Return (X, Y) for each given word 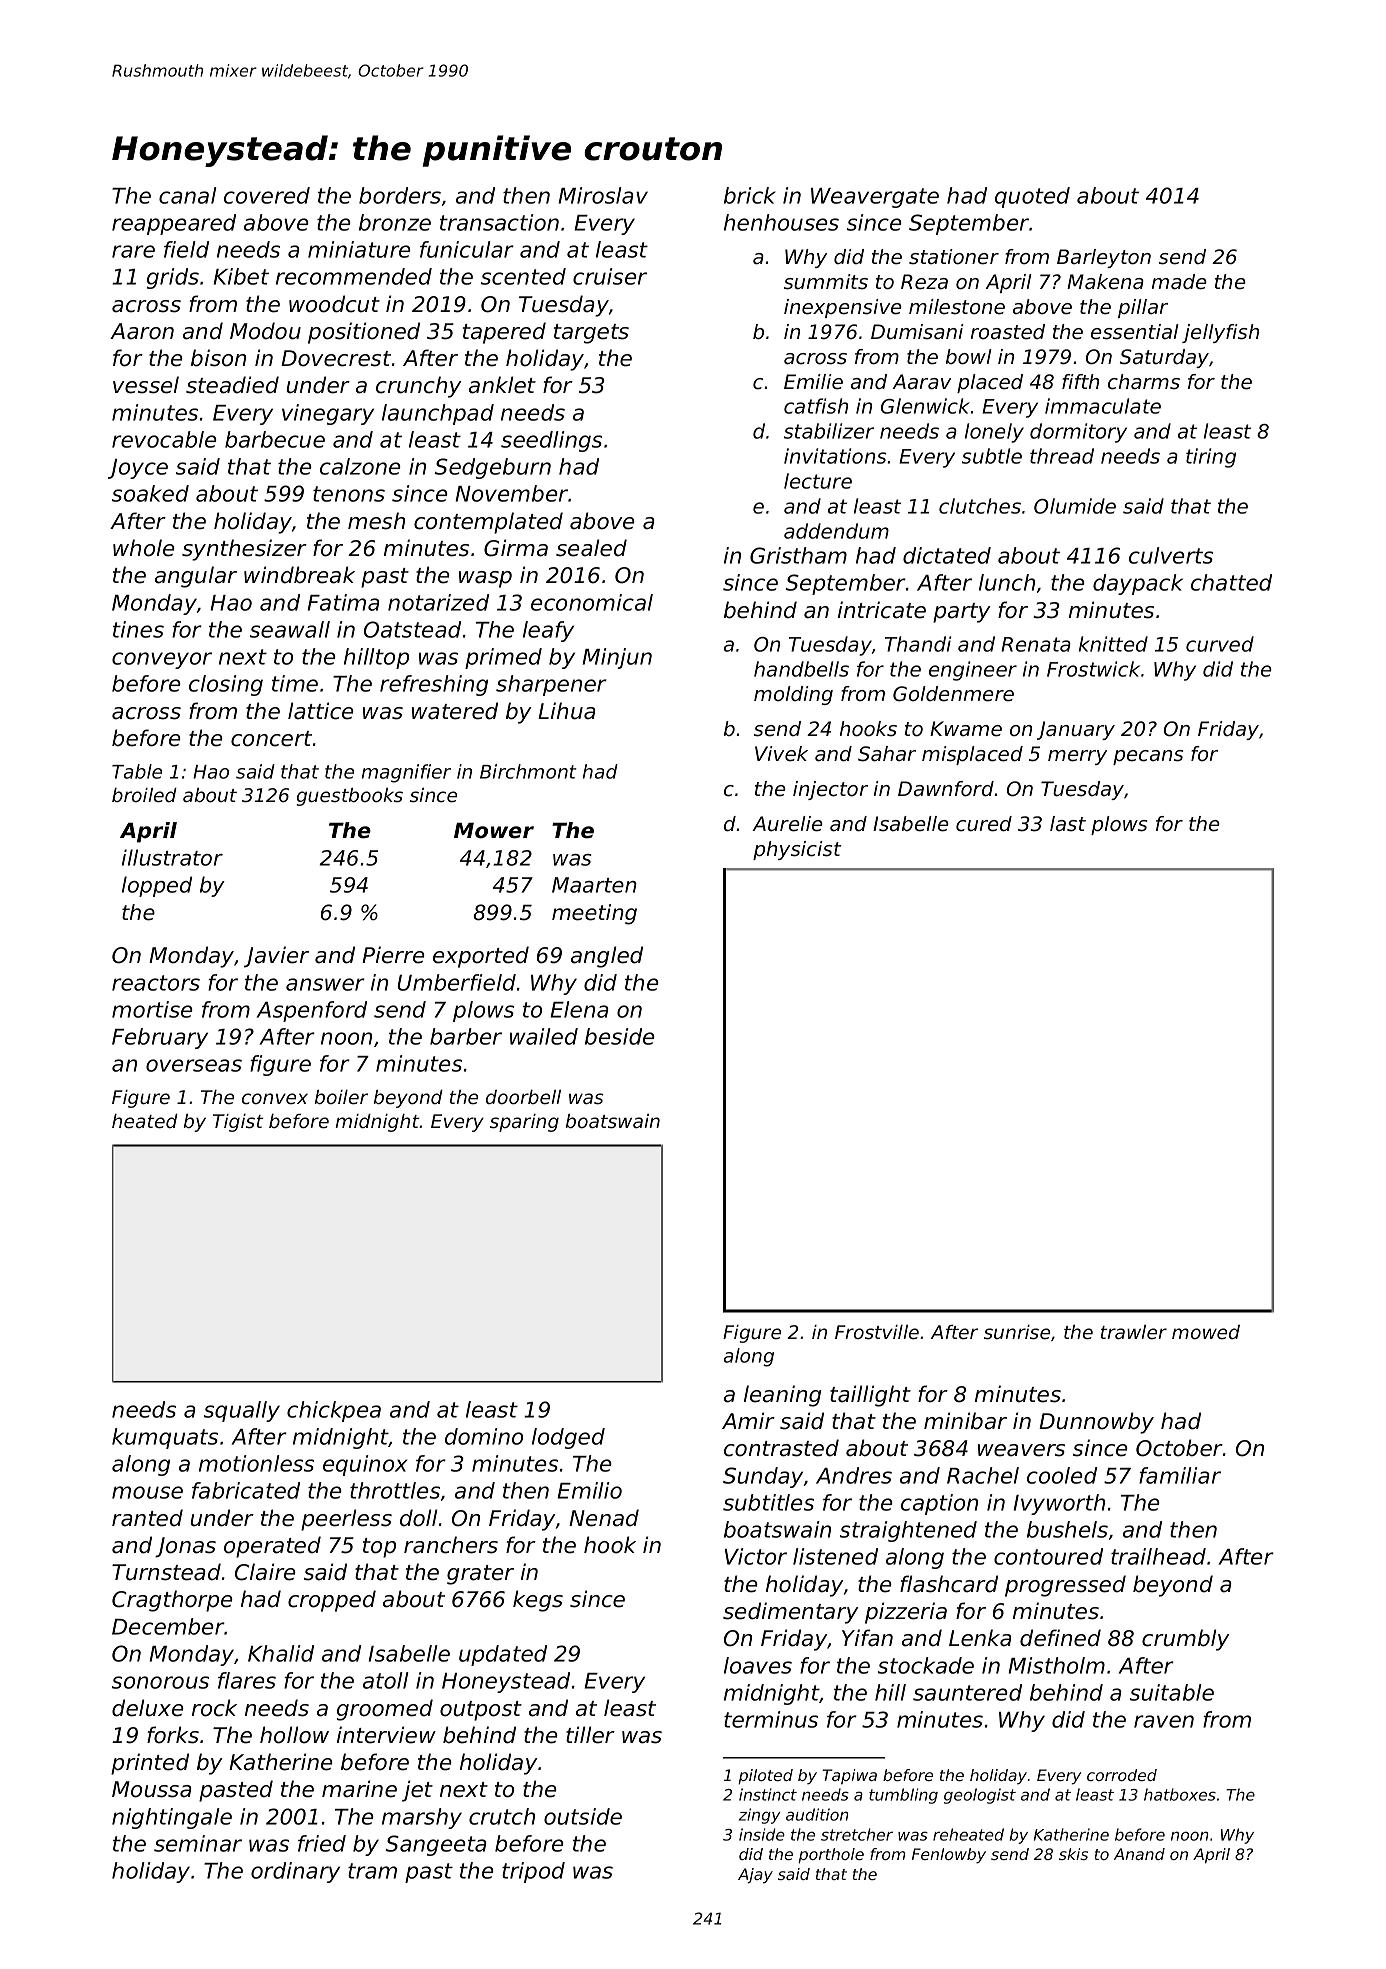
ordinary (295, 1872)
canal (188, 195)
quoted (1032, 197)
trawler (1134, 1332)
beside (620, 1036)
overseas (194, 1065)
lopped (157, 886)
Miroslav (603, 195)
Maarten (594, 885)
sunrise (1017, 1332)
